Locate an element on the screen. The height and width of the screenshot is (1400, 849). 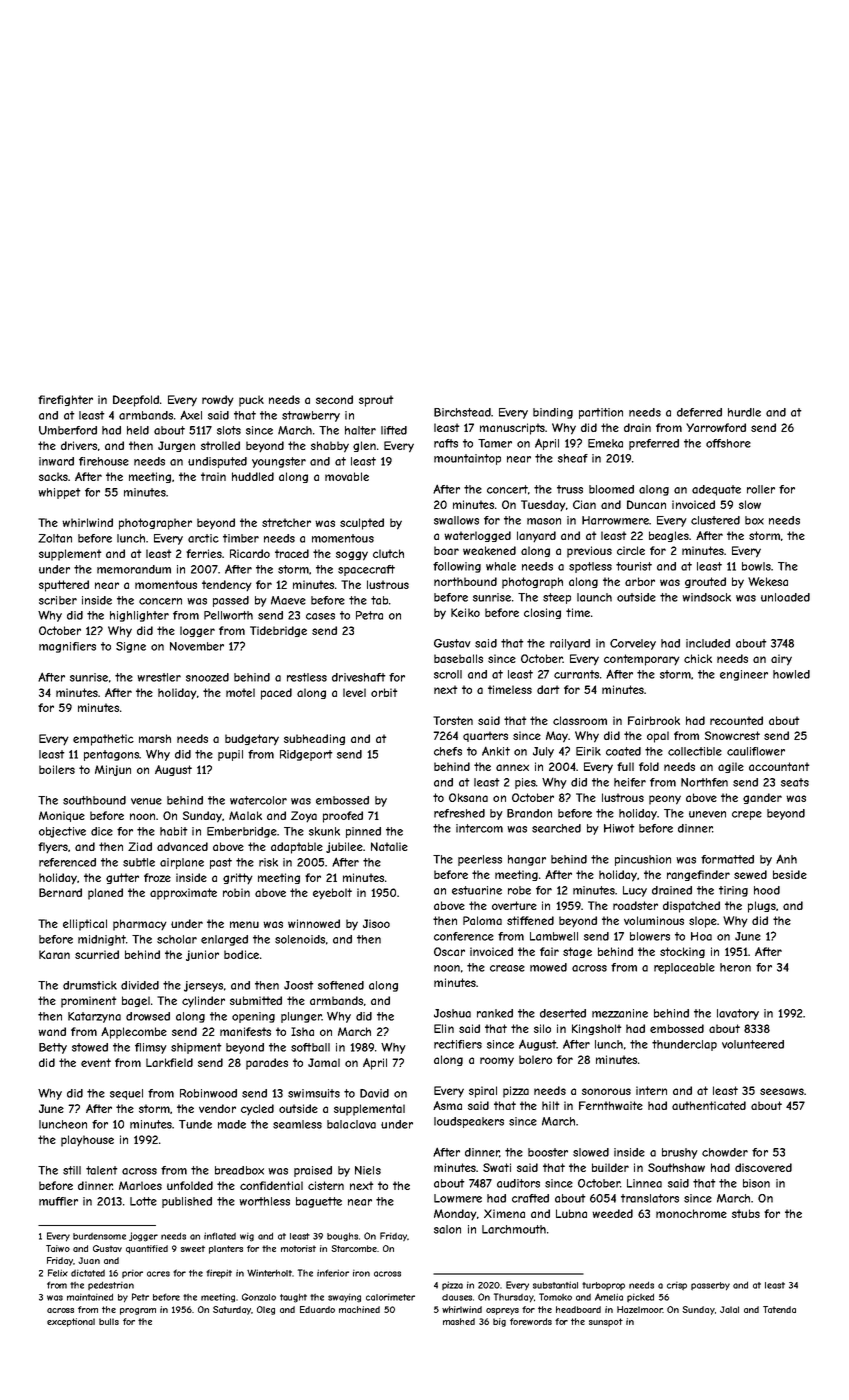
firepit is located at coordinates (219, 1273).
